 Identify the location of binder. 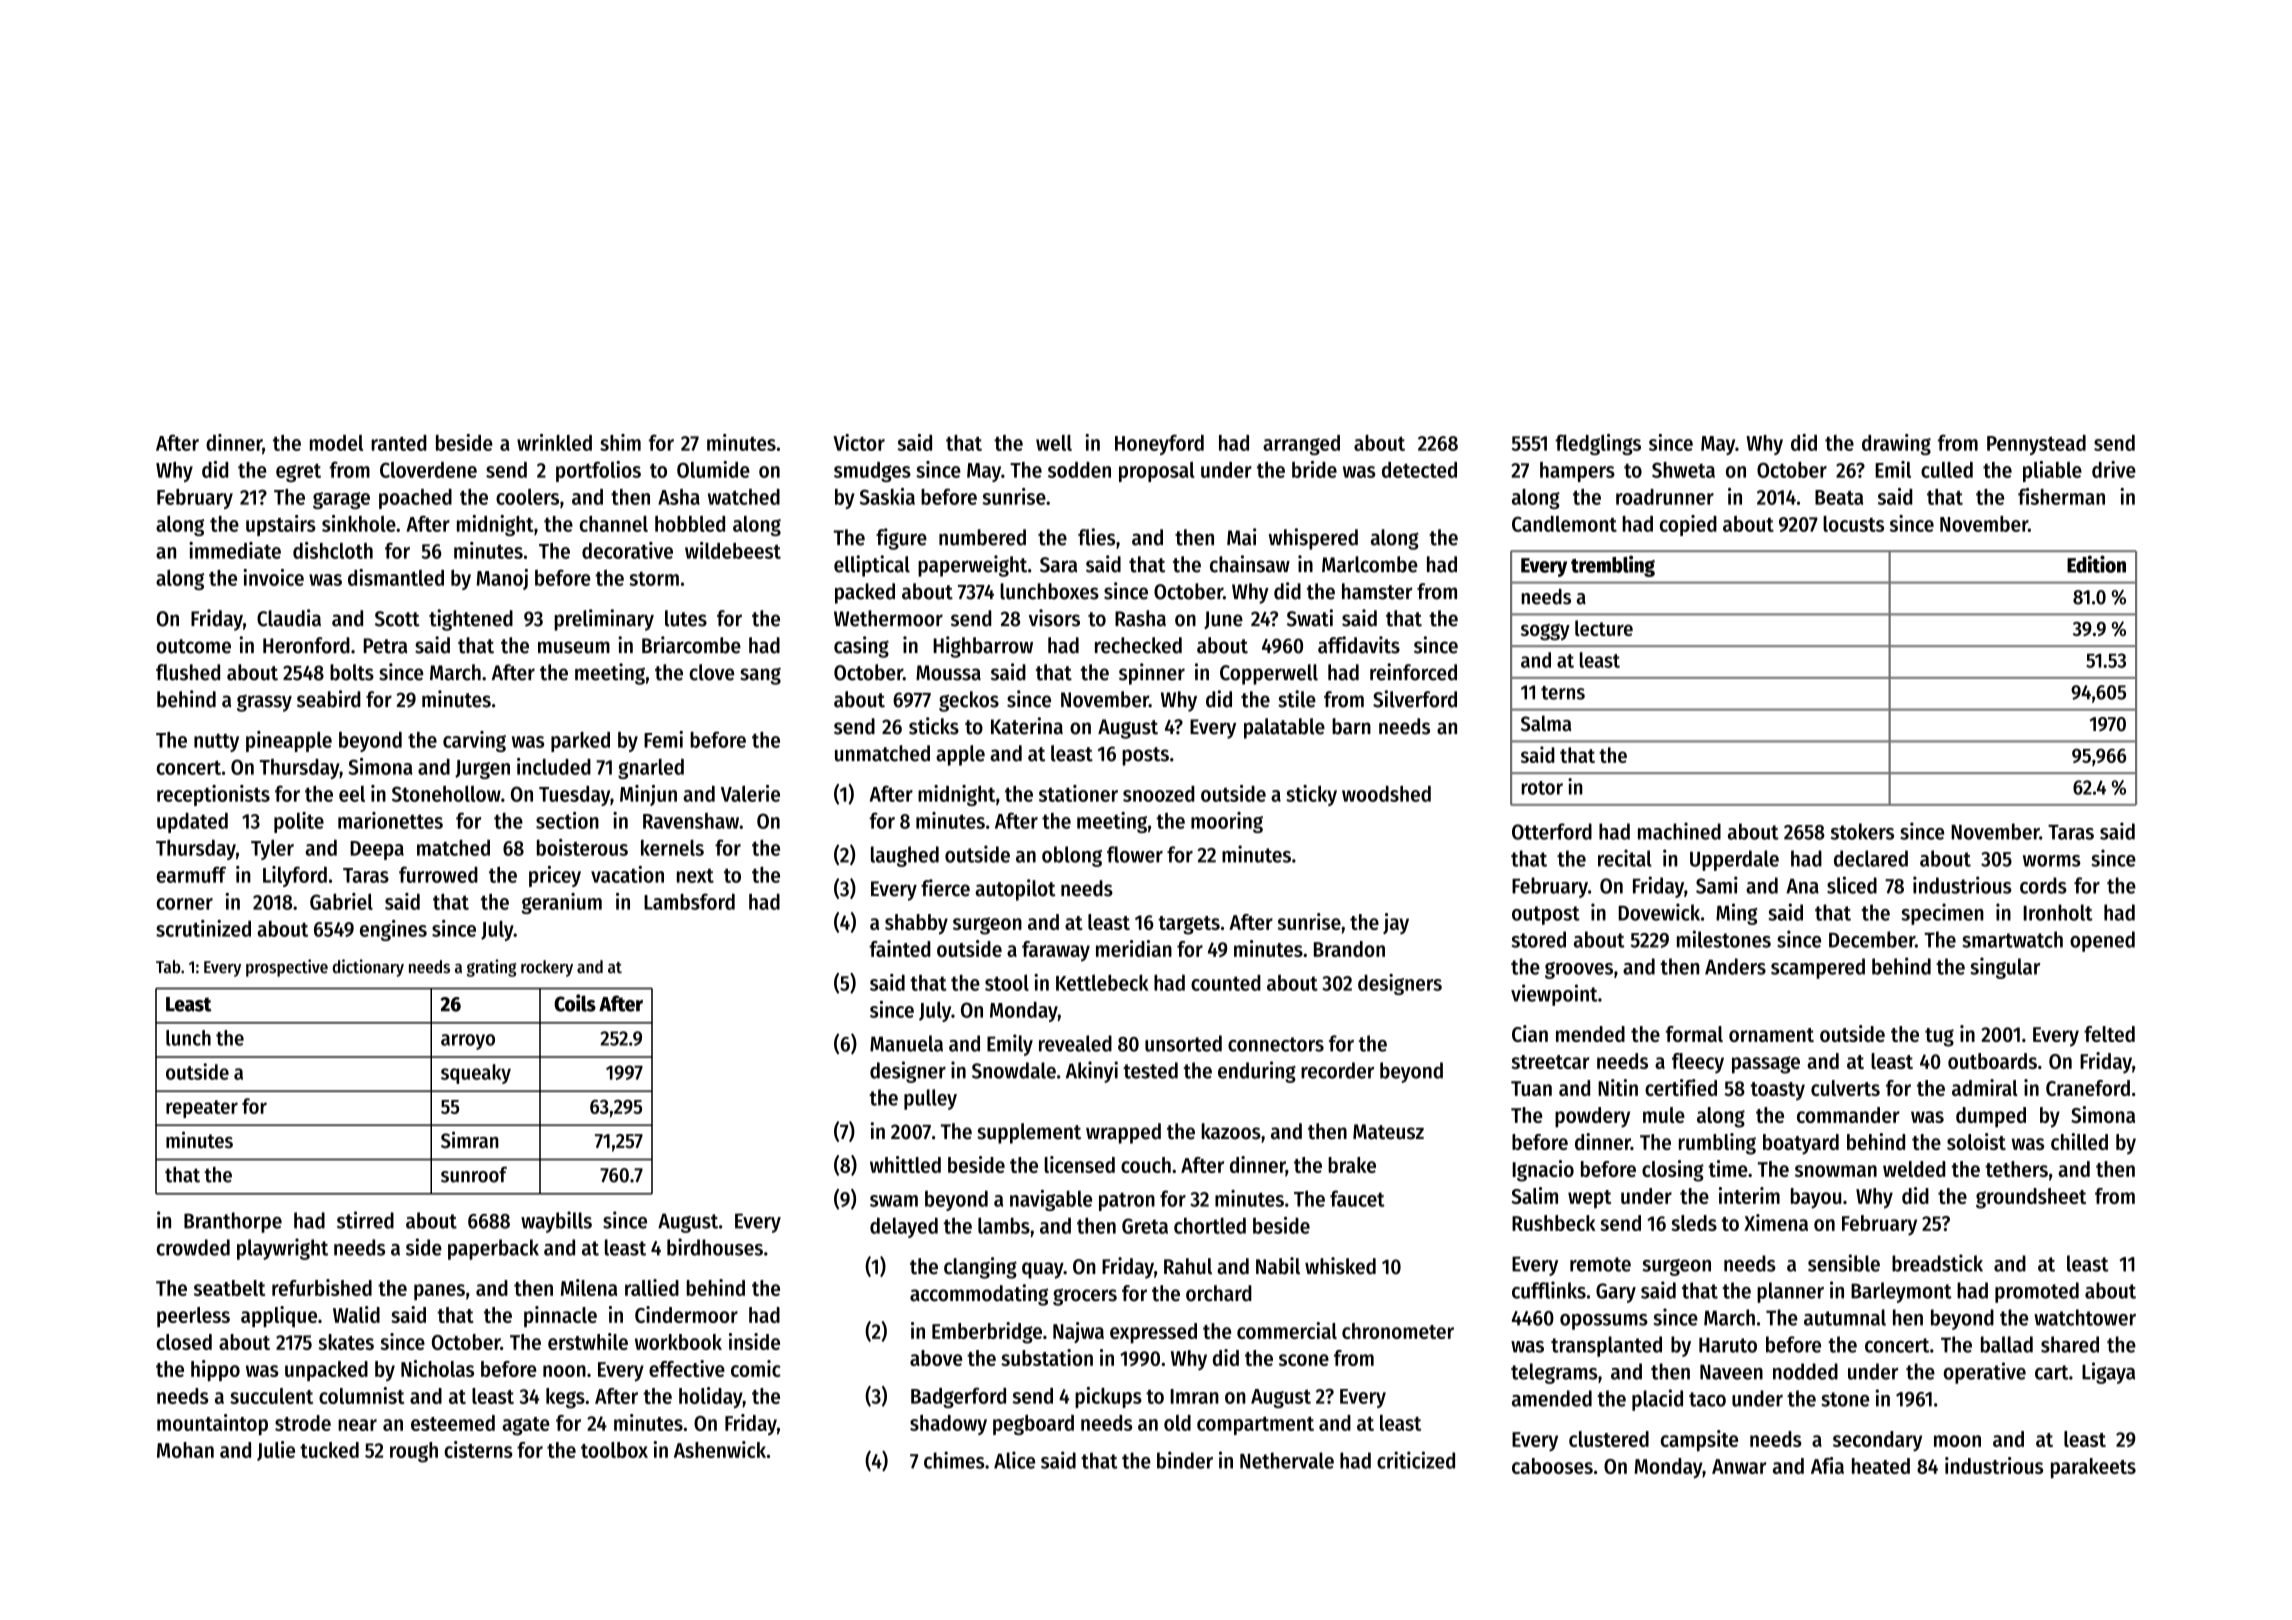
(1185, 1460).
